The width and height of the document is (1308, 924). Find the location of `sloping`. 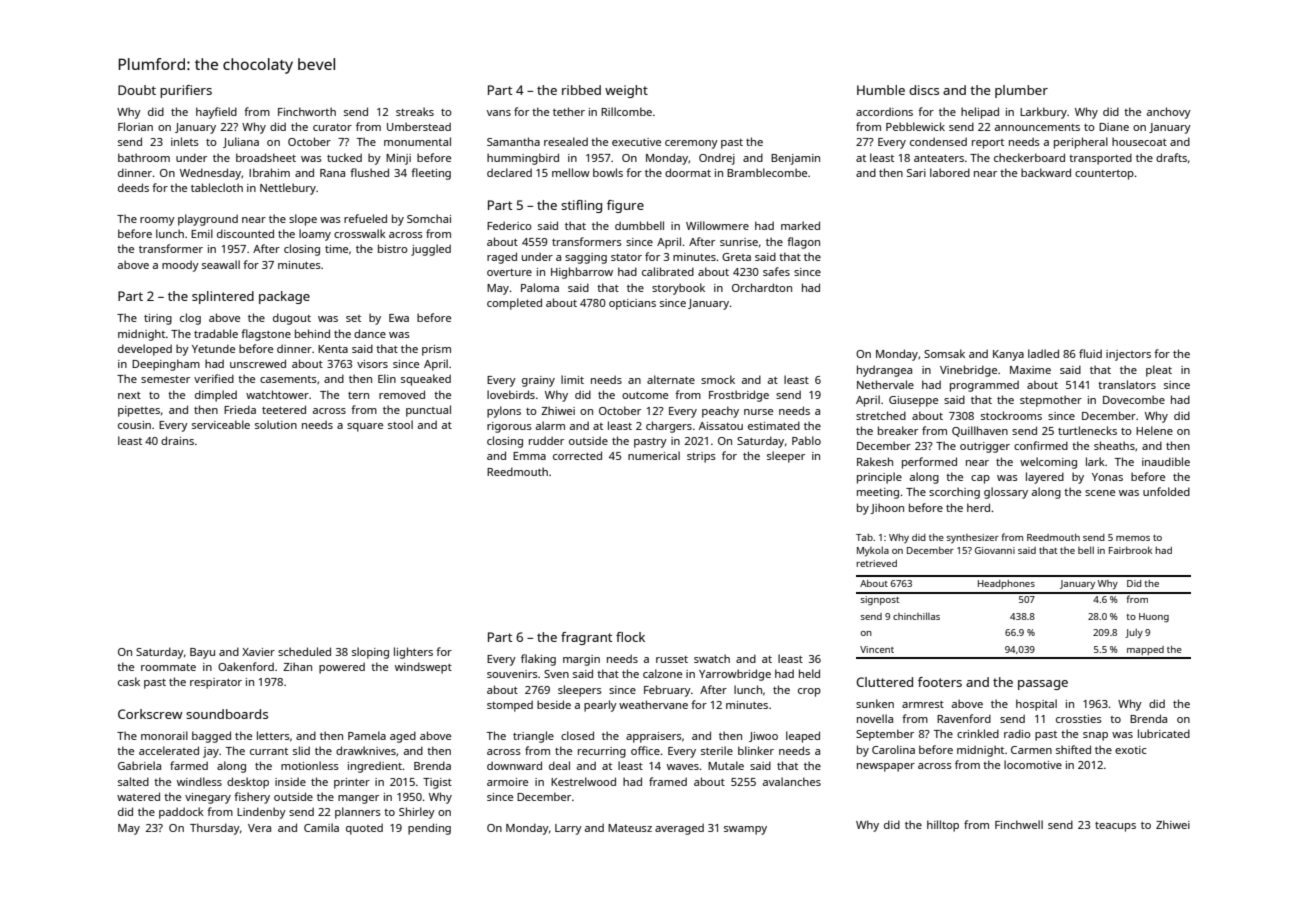

sloping is located at coordinates (370, 653).
